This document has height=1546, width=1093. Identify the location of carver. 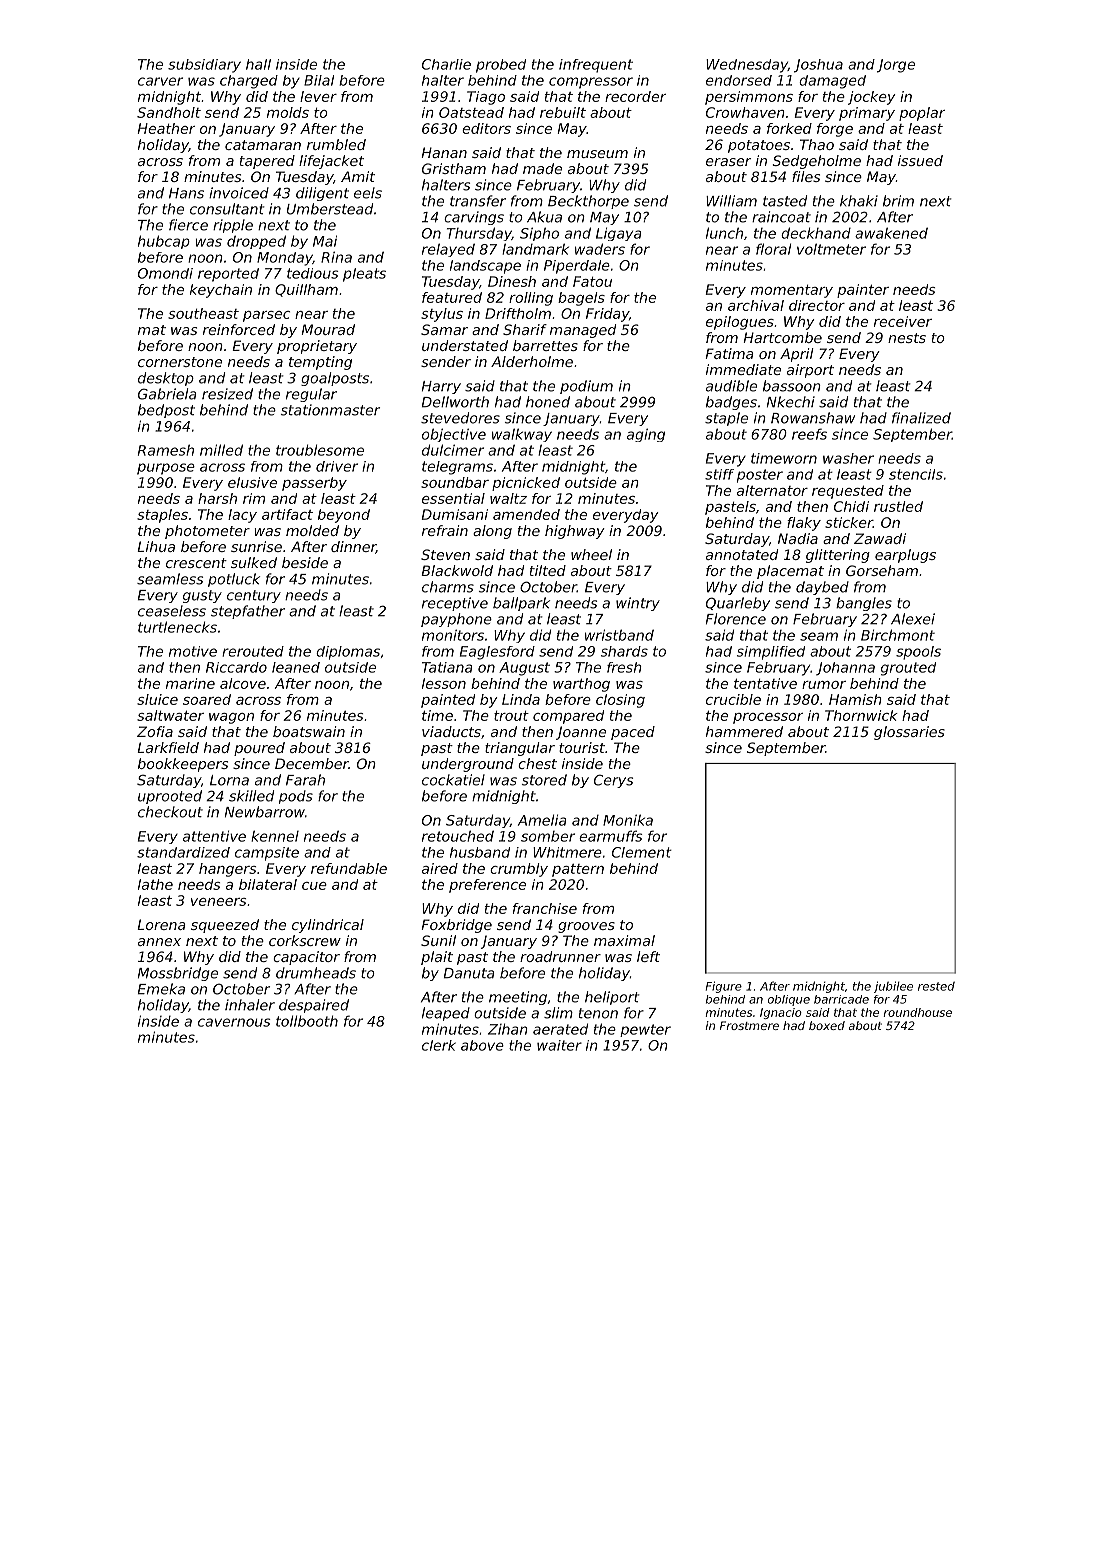
(160, 81).
